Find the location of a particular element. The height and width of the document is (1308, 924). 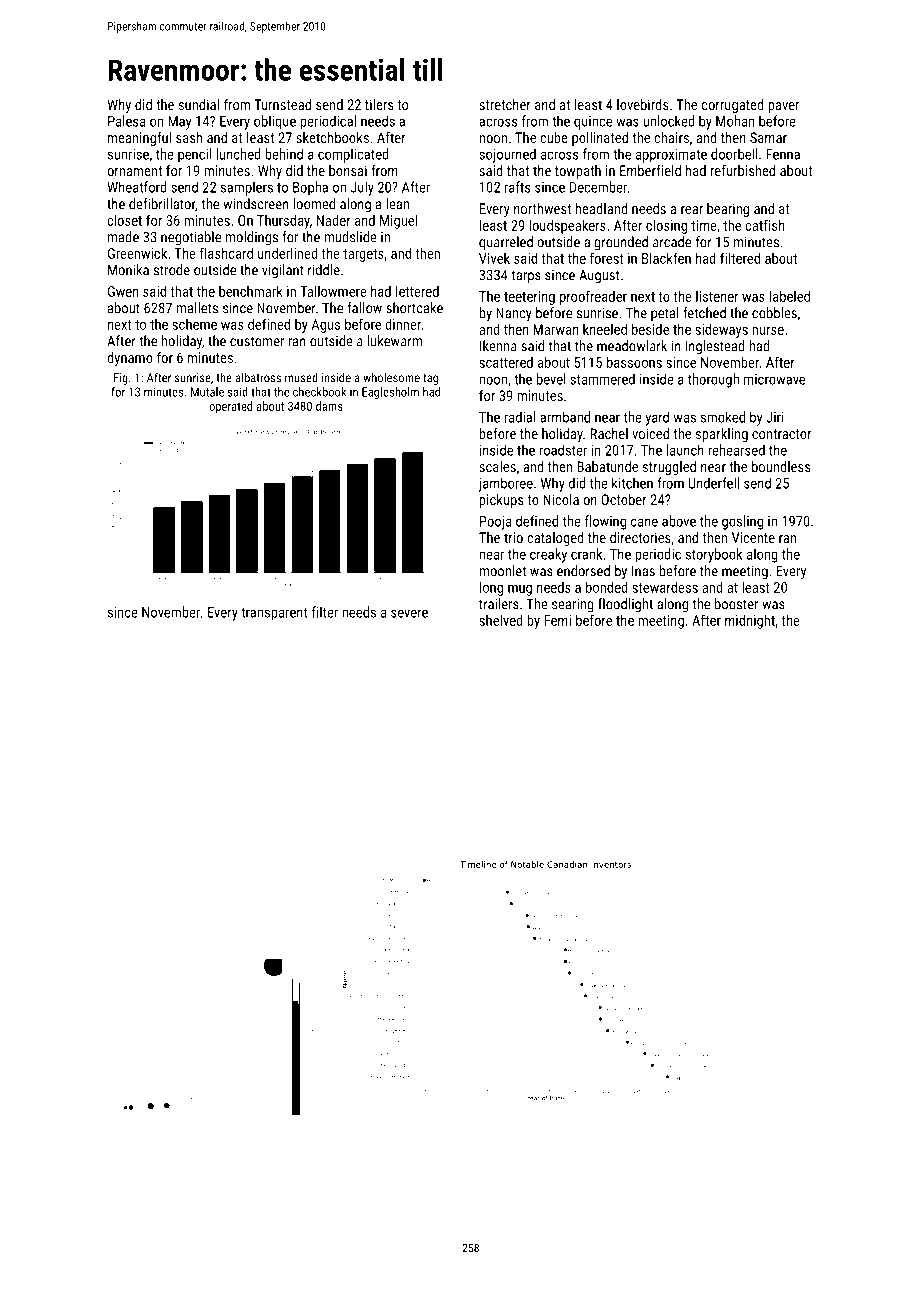

transparent is located at coordinates (274, 614).
